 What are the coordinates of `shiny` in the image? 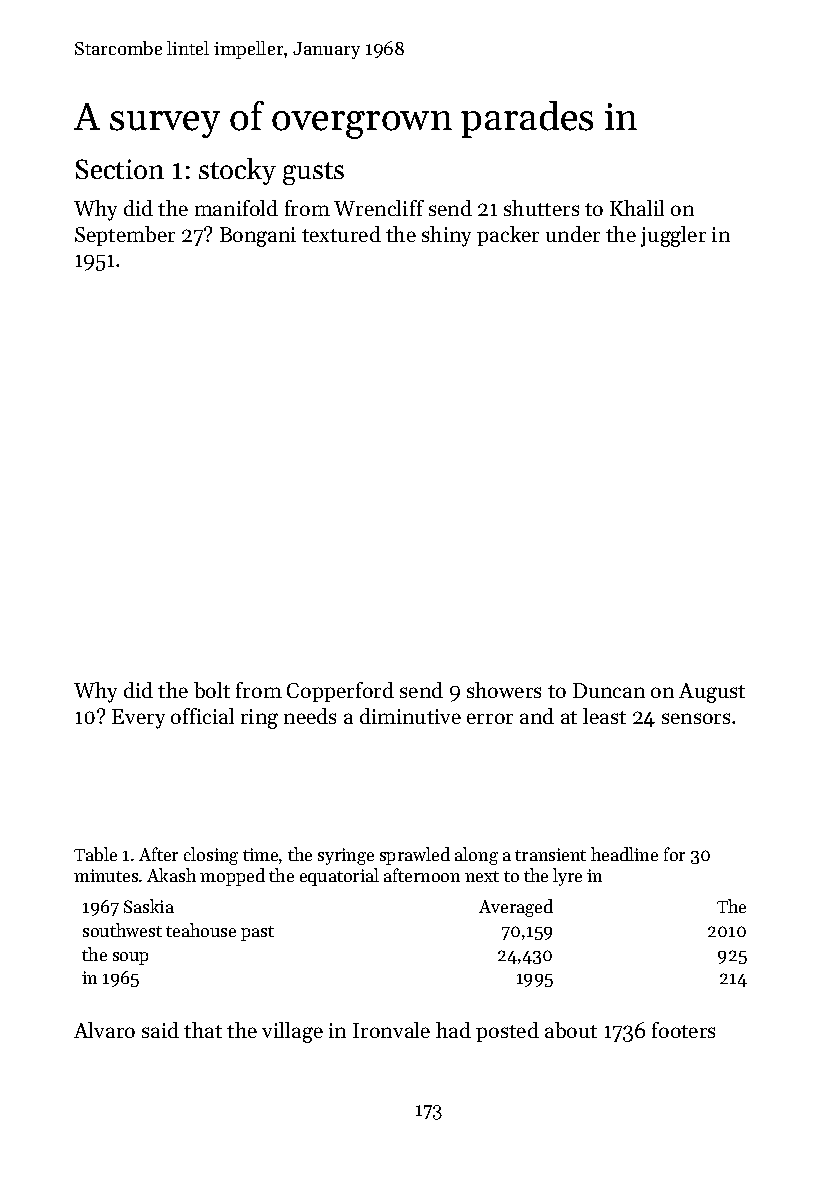 It's located at (446, 236).
